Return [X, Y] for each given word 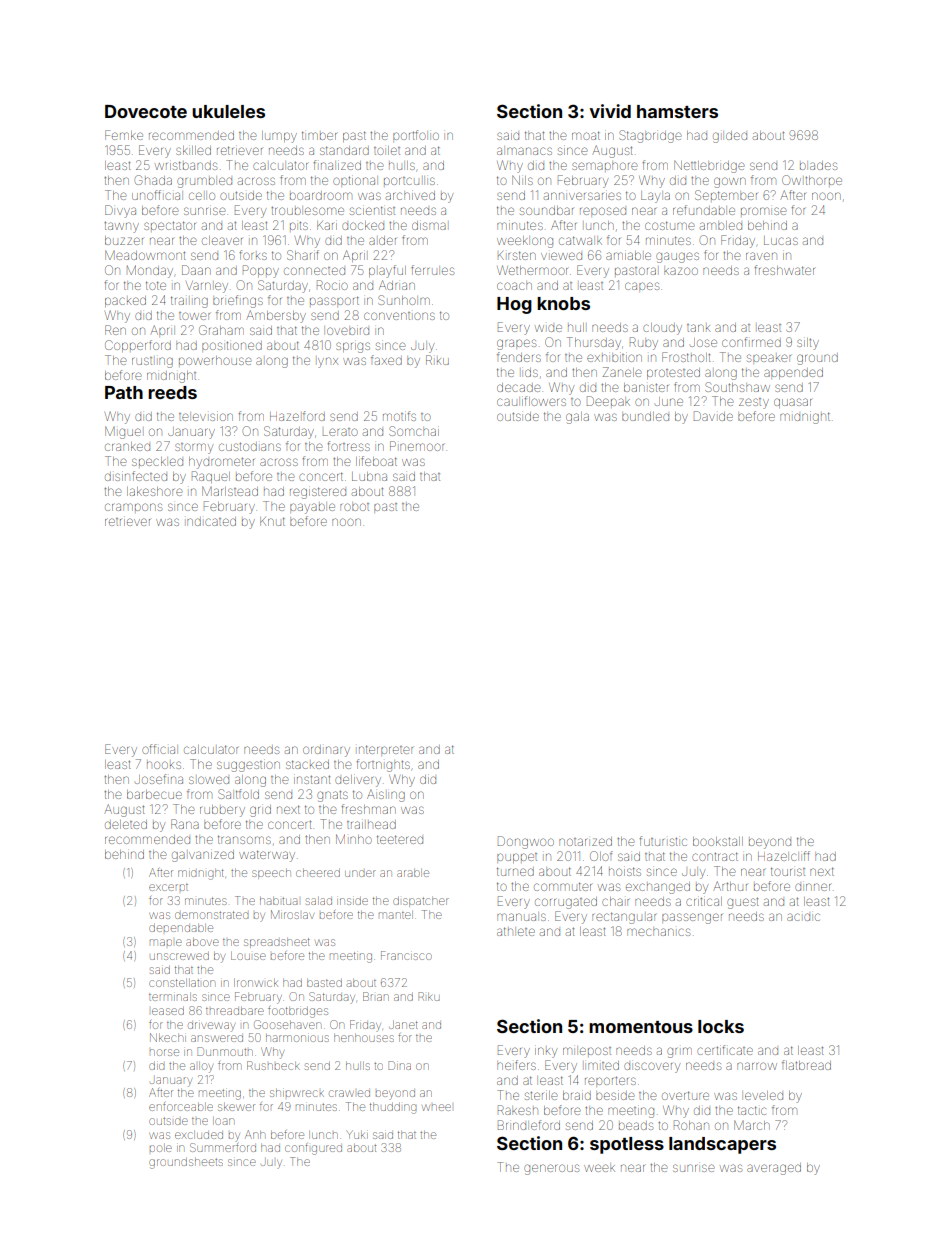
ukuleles [228, 111]
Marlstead [230, 491]
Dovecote [146, 111]
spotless [627, 1145]
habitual [279, 901]
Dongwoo [526, 842]
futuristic [663, 841]
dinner [813, 887]
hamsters [677, 111]
